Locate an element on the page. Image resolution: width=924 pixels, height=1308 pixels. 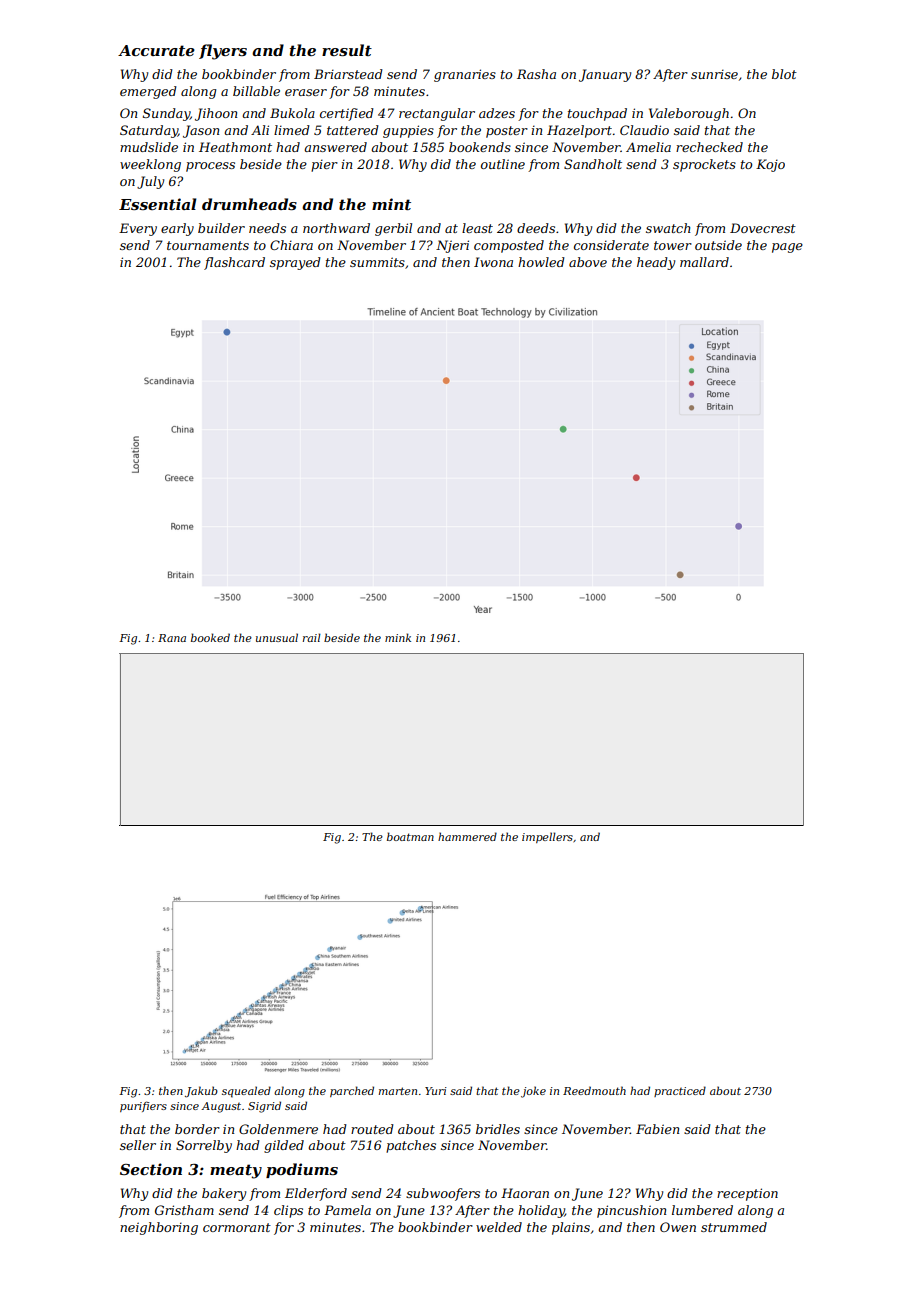
impellers is located at coordinates (547, 837).
